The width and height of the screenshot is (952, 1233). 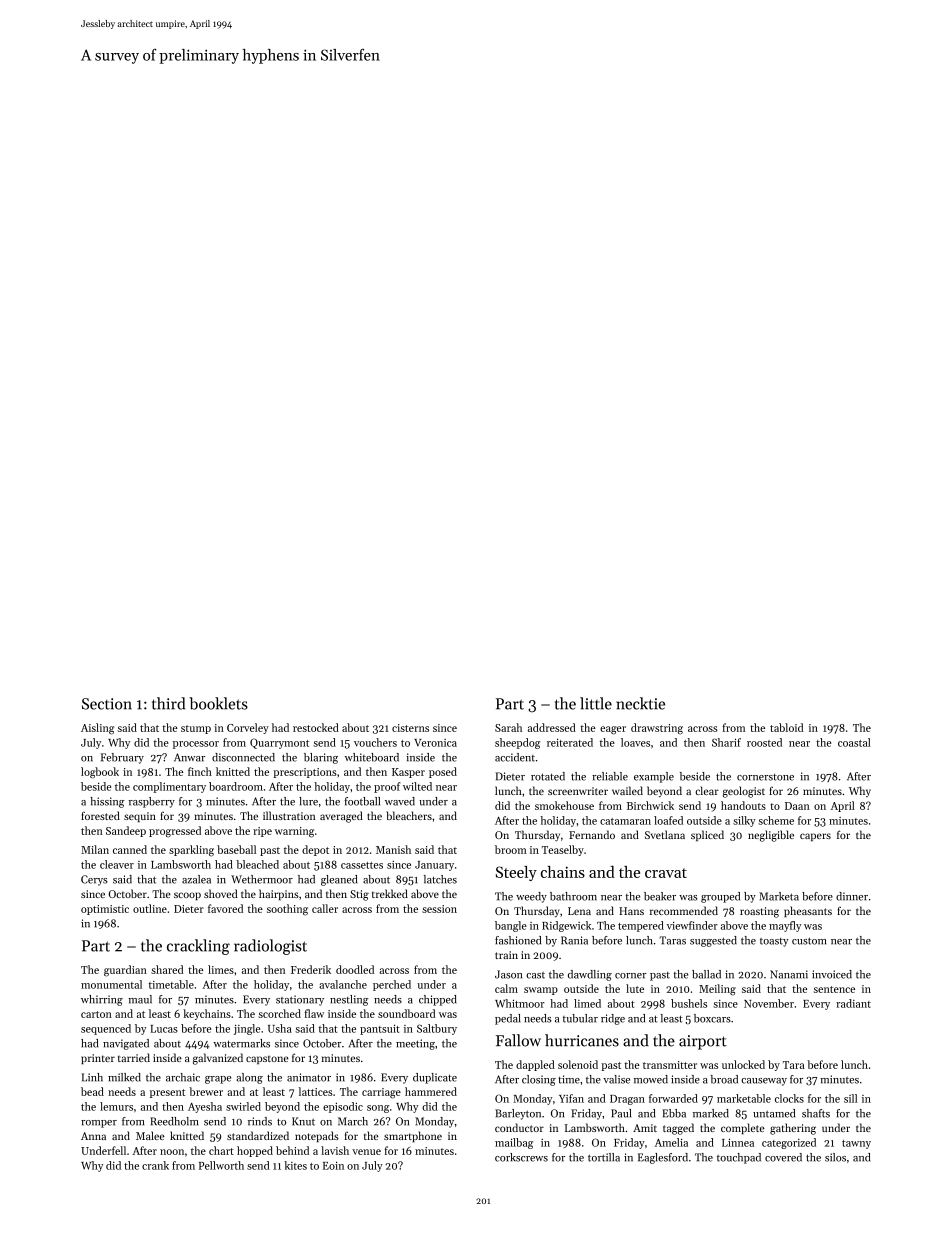 I want to click on booklets, so click(x=218, y=703).
